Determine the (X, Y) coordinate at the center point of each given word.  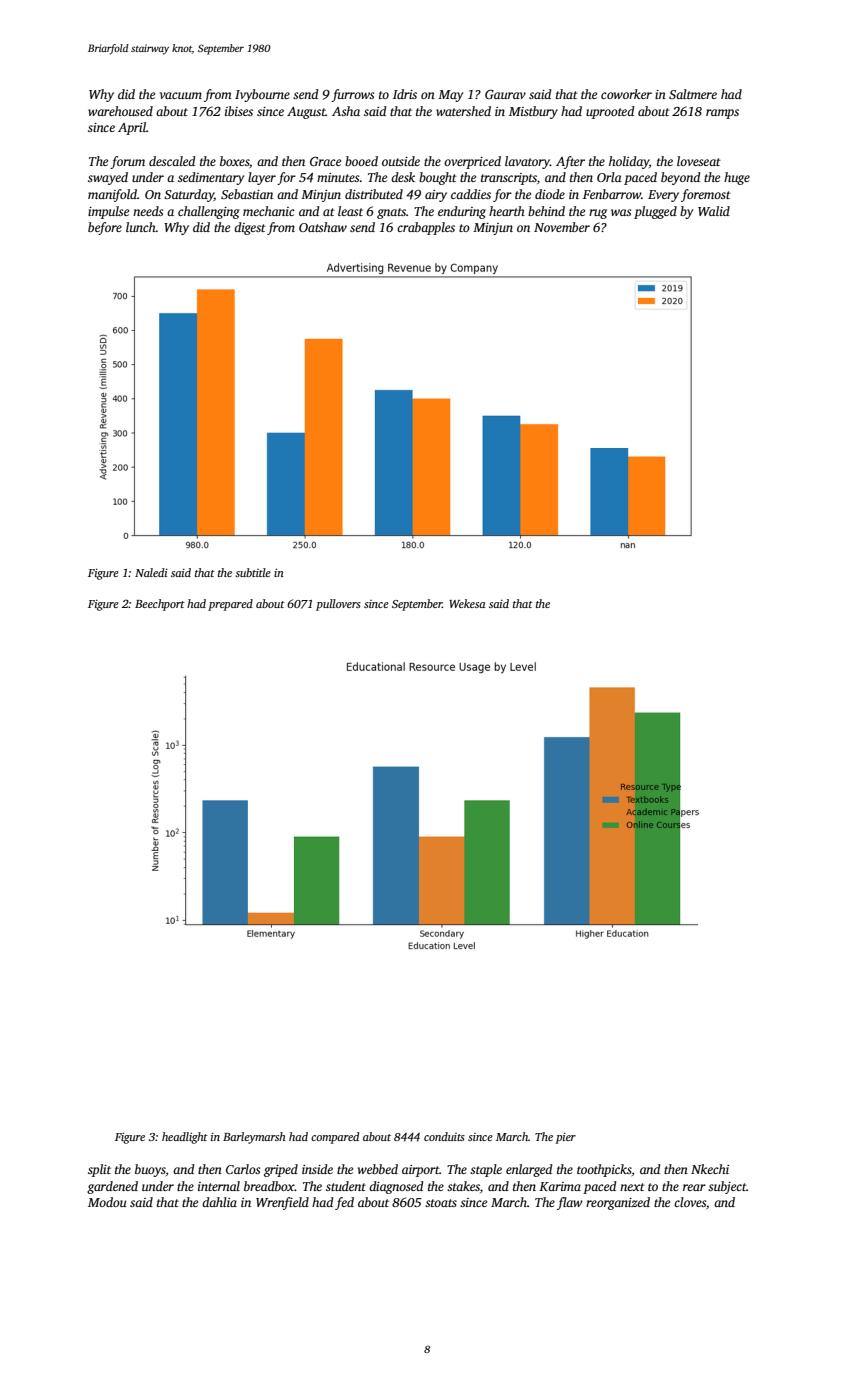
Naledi (151, 572)
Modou (107, 1202)
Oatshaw (323, 227)
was (621, 212)
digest (250, 228)
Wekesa (467, 603)
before (105, 228)
